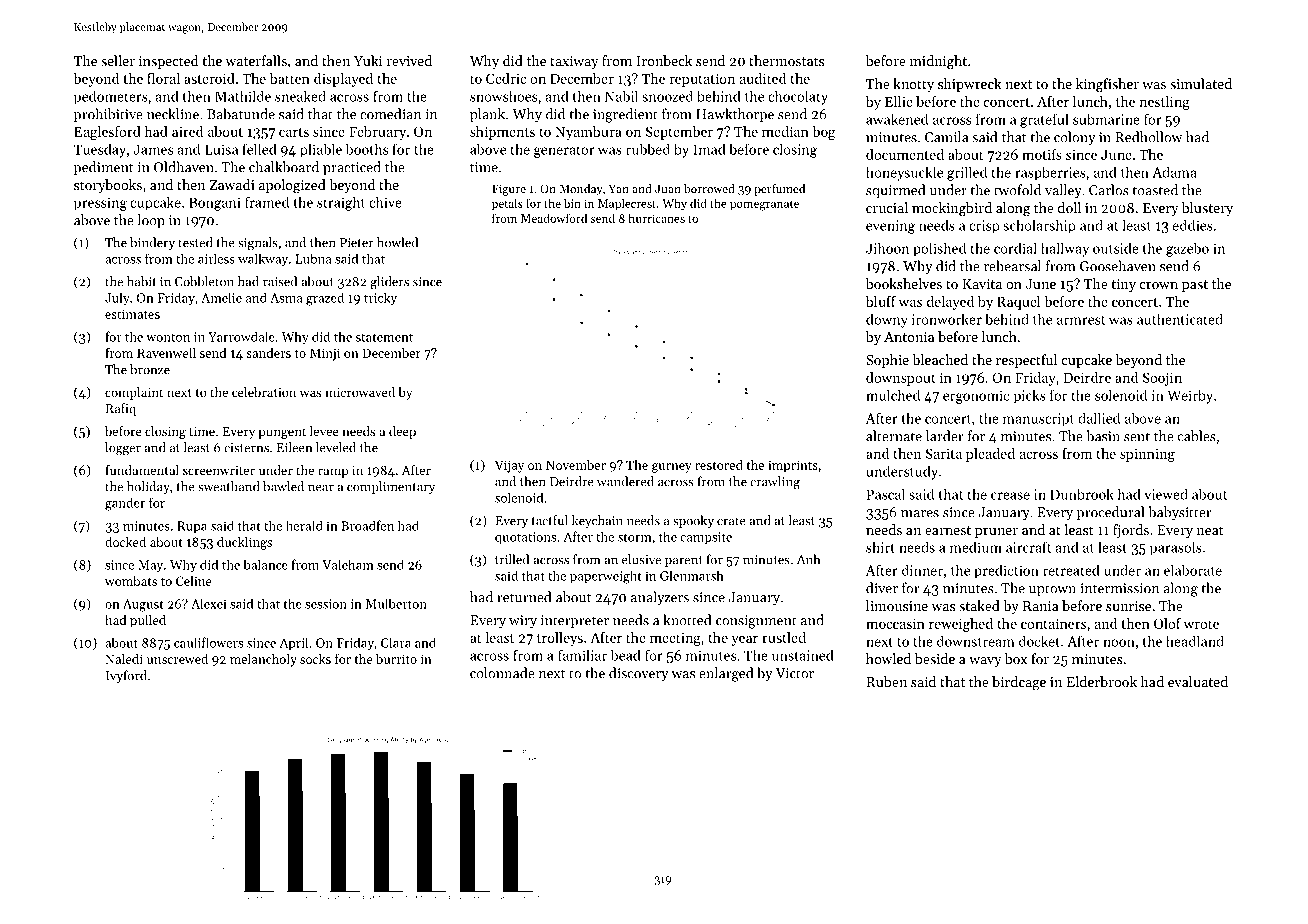 This screenshot has height=924, width=1308. I want to click on revived, so click(409, 60).
